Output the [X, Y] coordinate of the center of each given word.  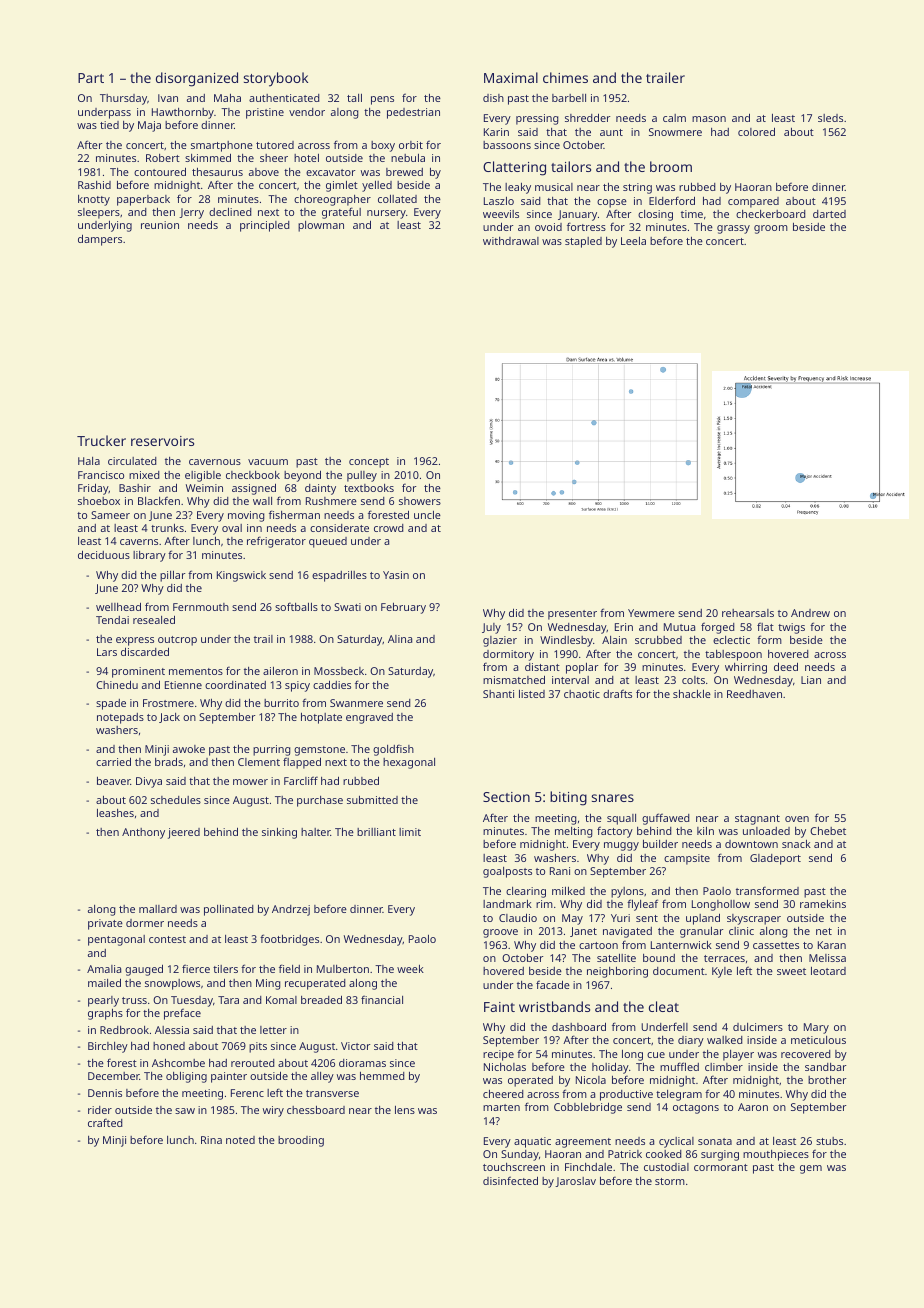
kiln [705, 831]
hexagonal [409, 763]
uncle [427, 515]
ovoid [548, 227]
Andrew [810, 613]
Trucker [101, 440]
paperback [143, 200]
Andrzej [291, 910]
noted [240, 1140]
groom [771, 229]
